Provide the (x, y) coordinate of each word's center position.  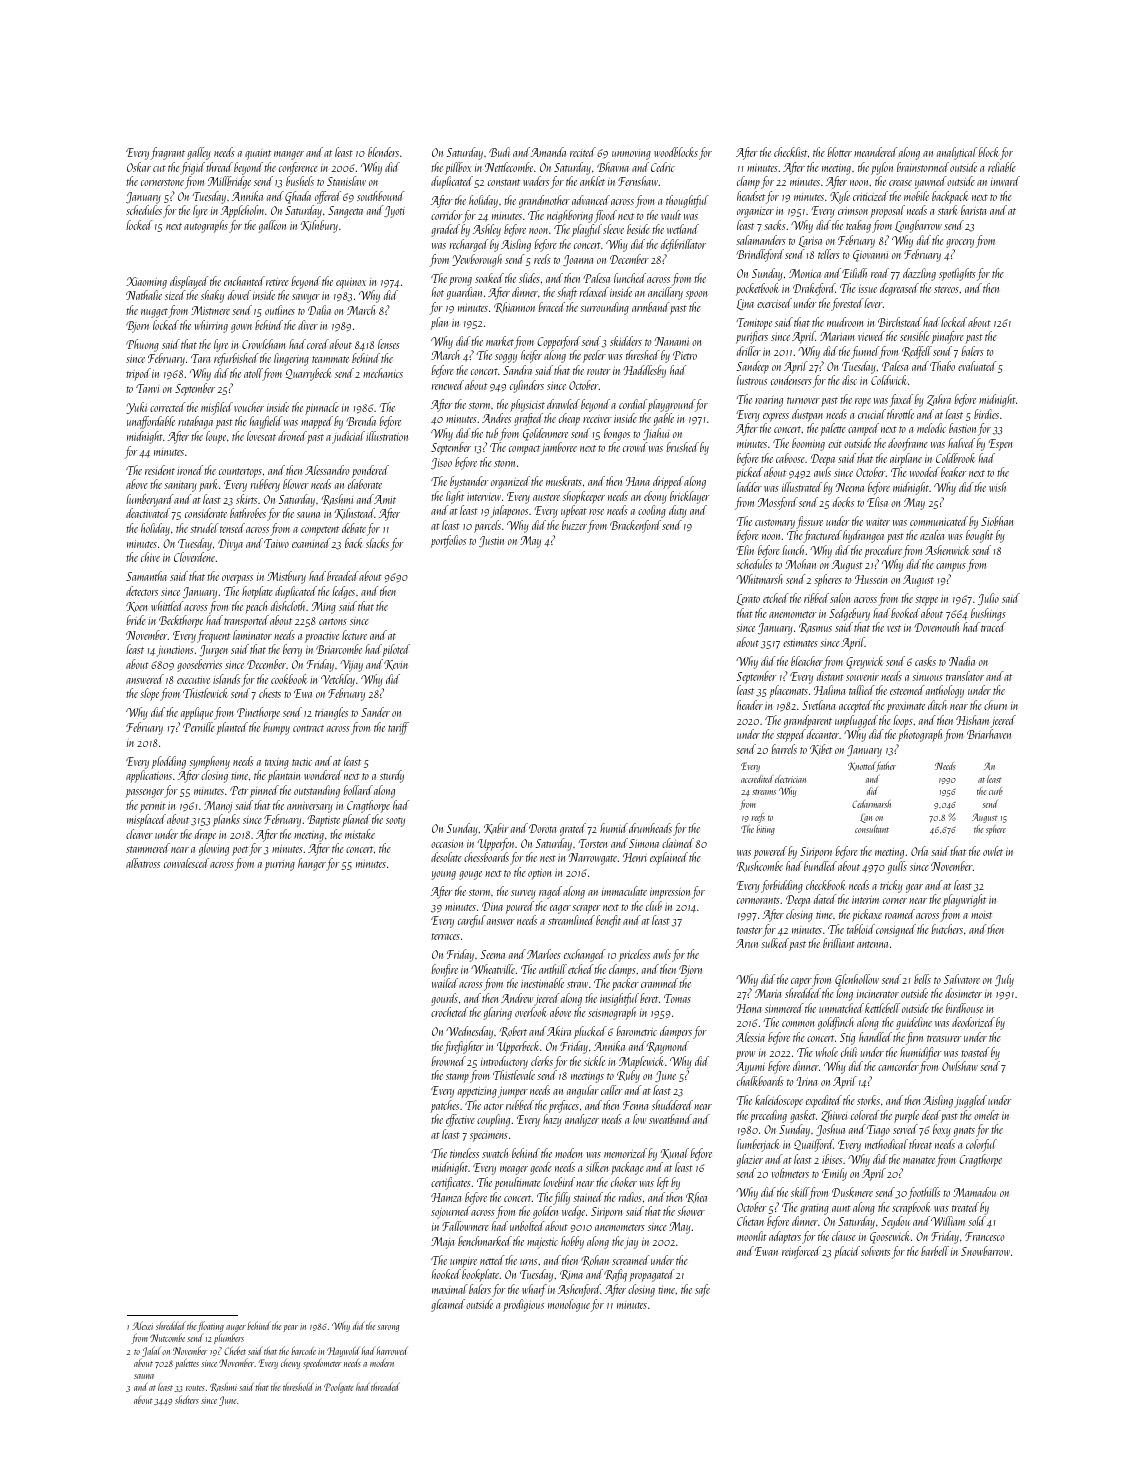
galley (199, 153)
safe (702, 1290)
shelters (187, 1399)
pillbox (458, 168)
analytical (957, 153)
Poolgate (339, 1388)
